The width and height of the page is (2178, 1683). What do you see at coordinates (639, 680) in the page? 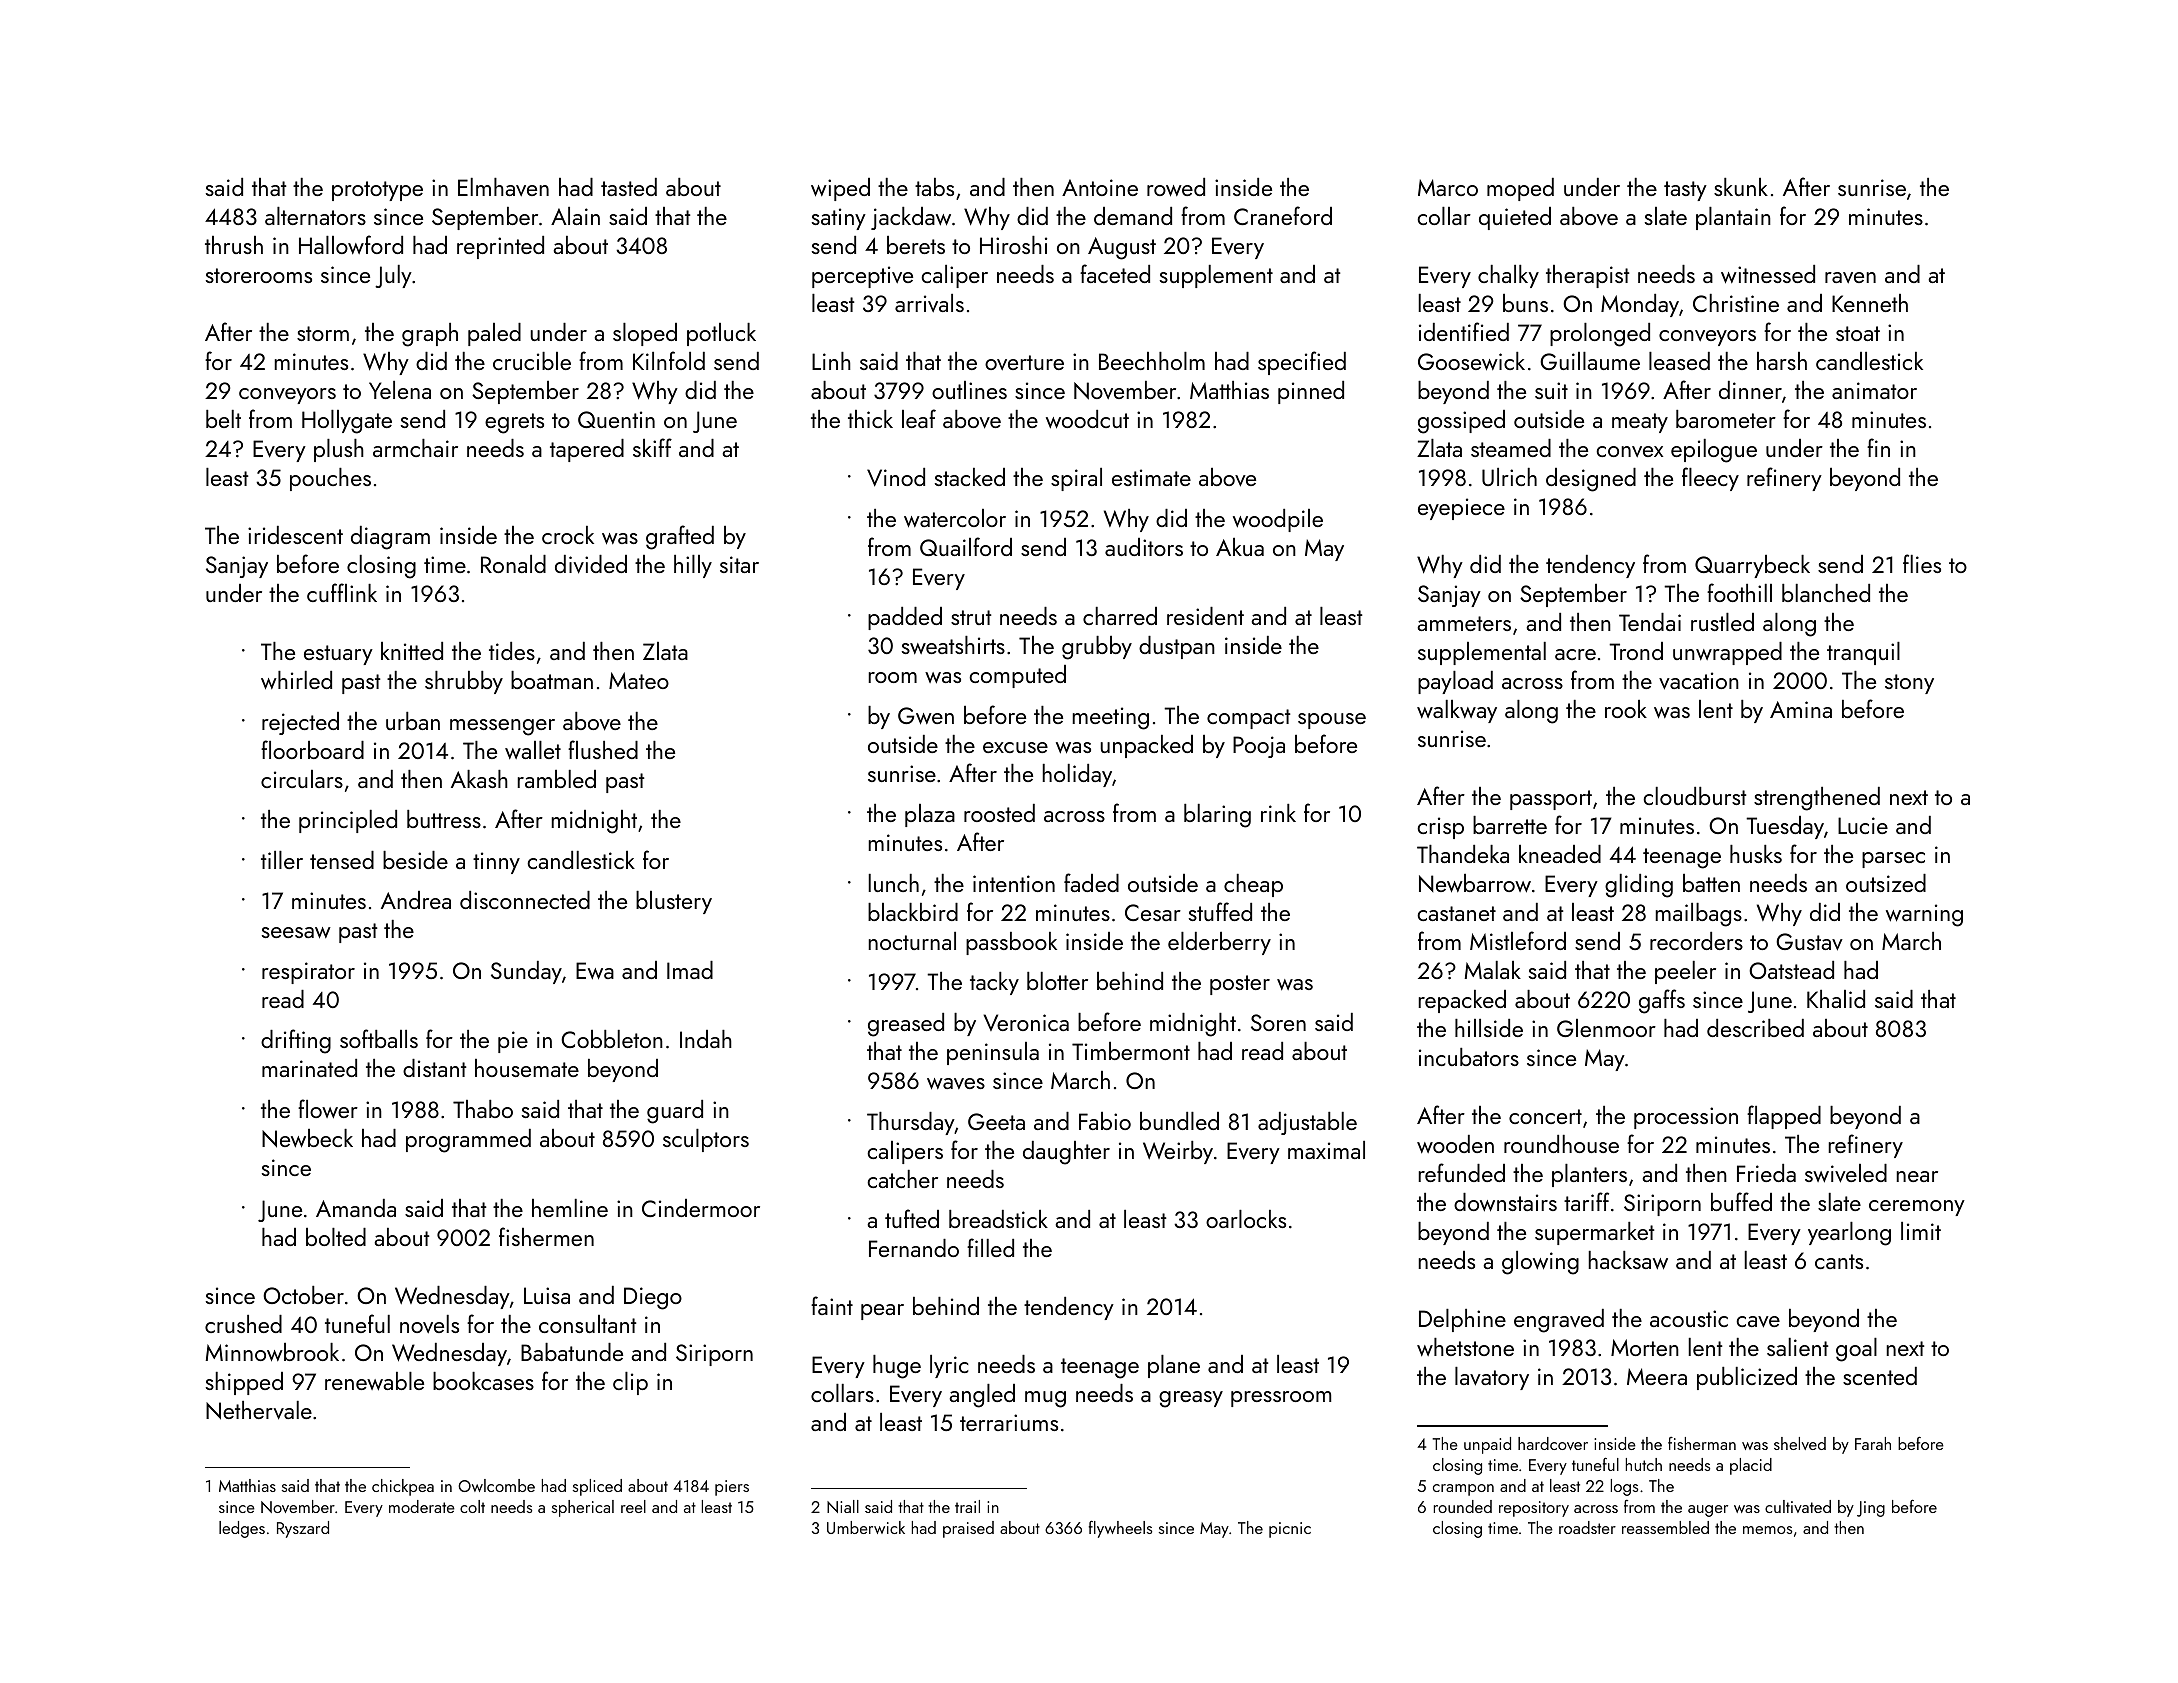
I see `Mateo` at bounding box center [639, 680].
